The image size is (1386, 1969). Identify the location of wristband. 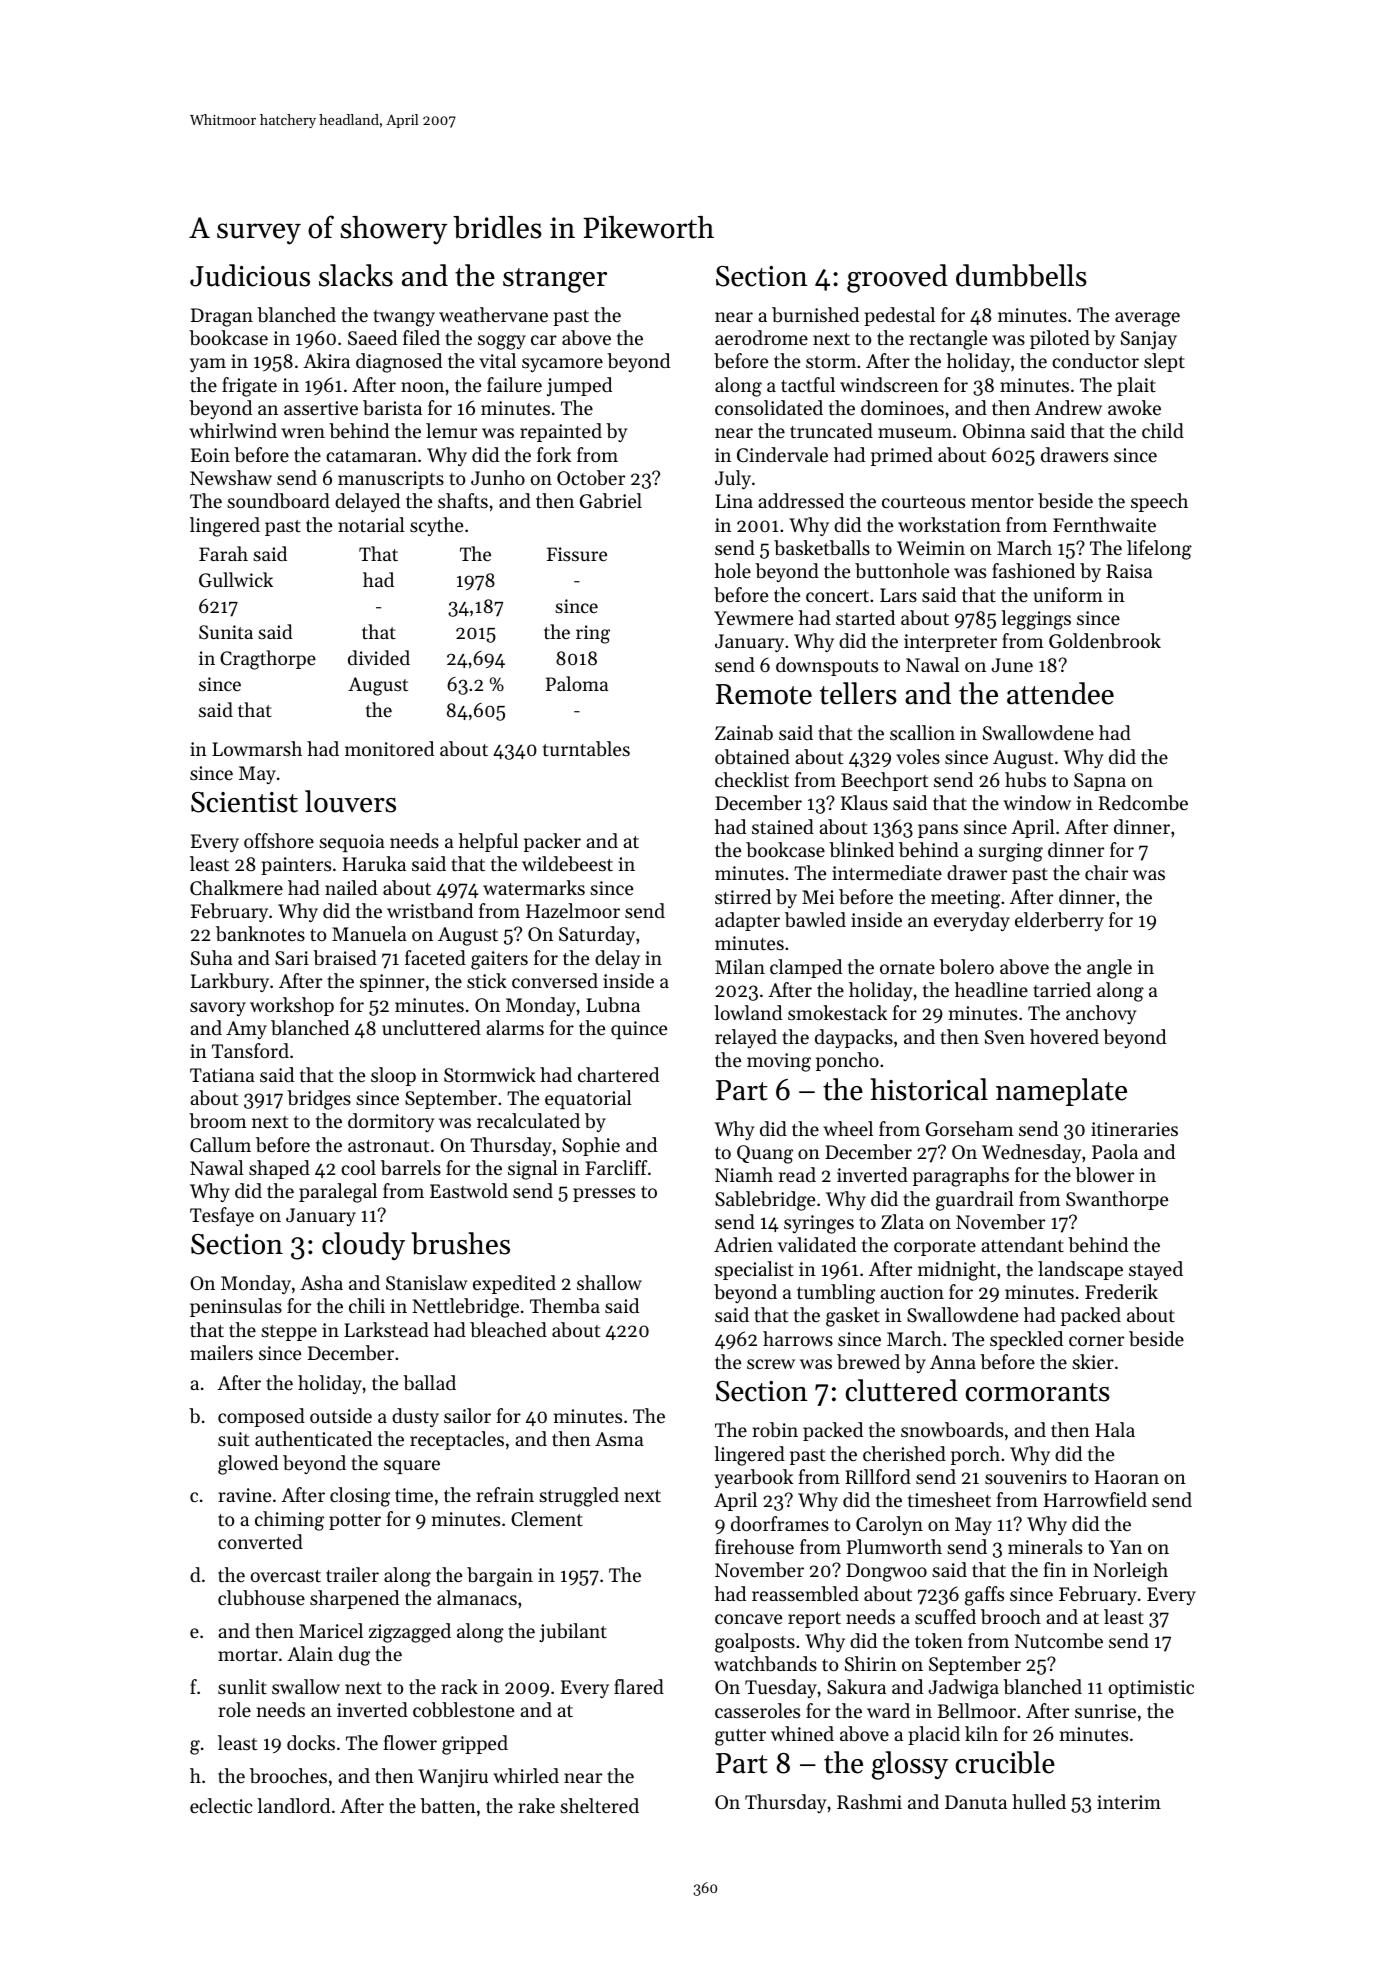
(430, 911).
